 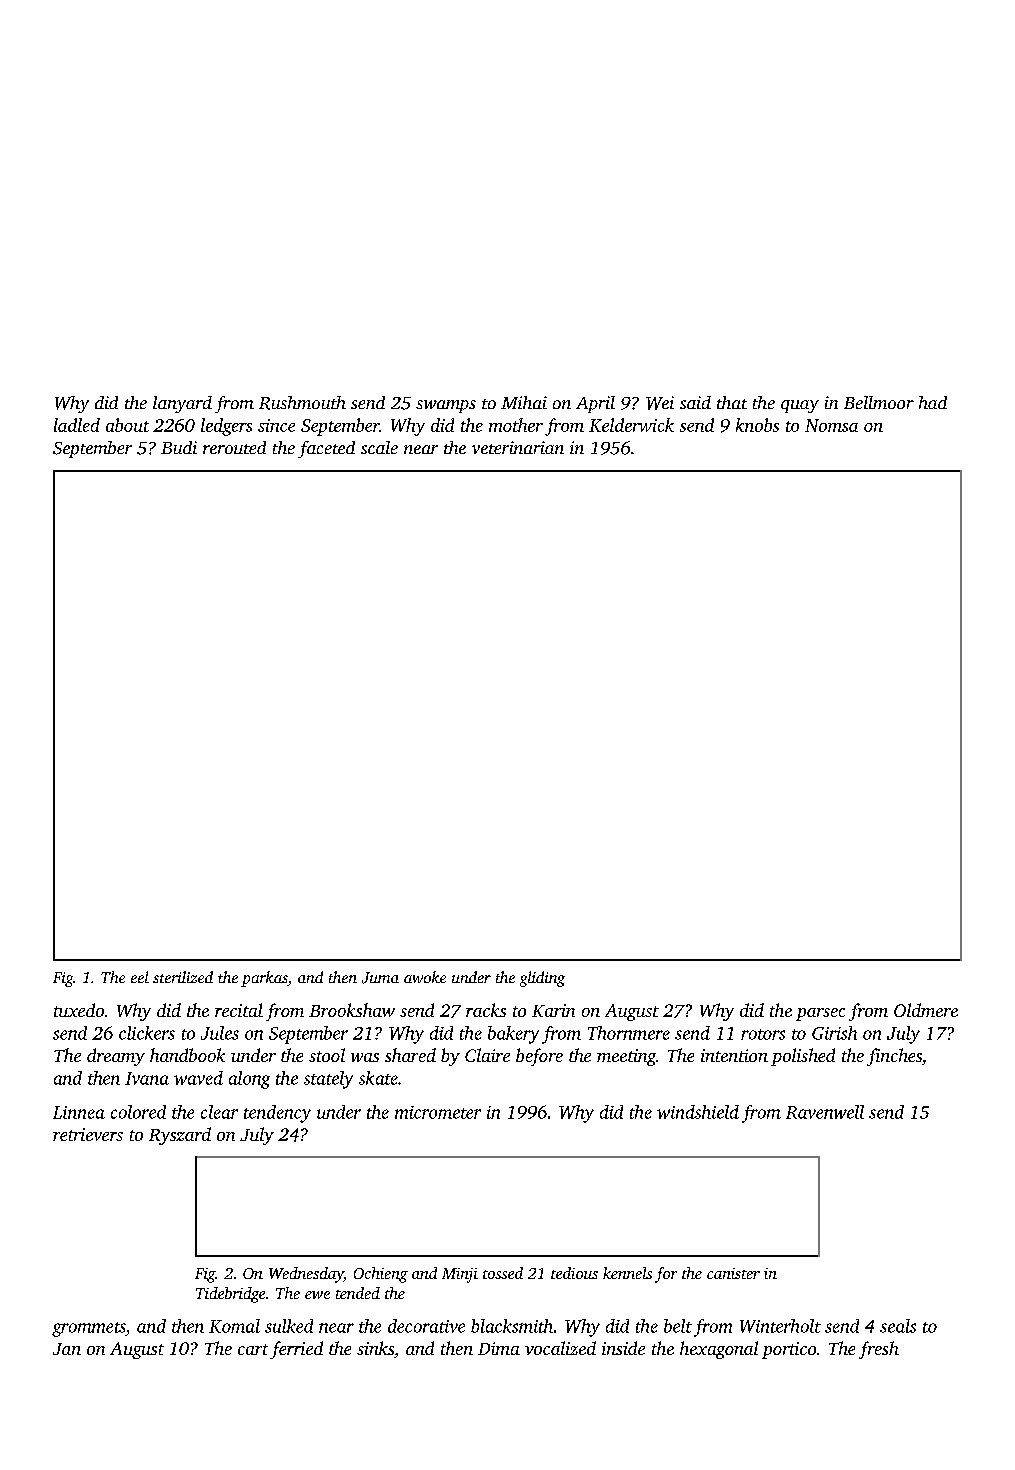 I want to click on bakery, so click(x=513, y=1035).
